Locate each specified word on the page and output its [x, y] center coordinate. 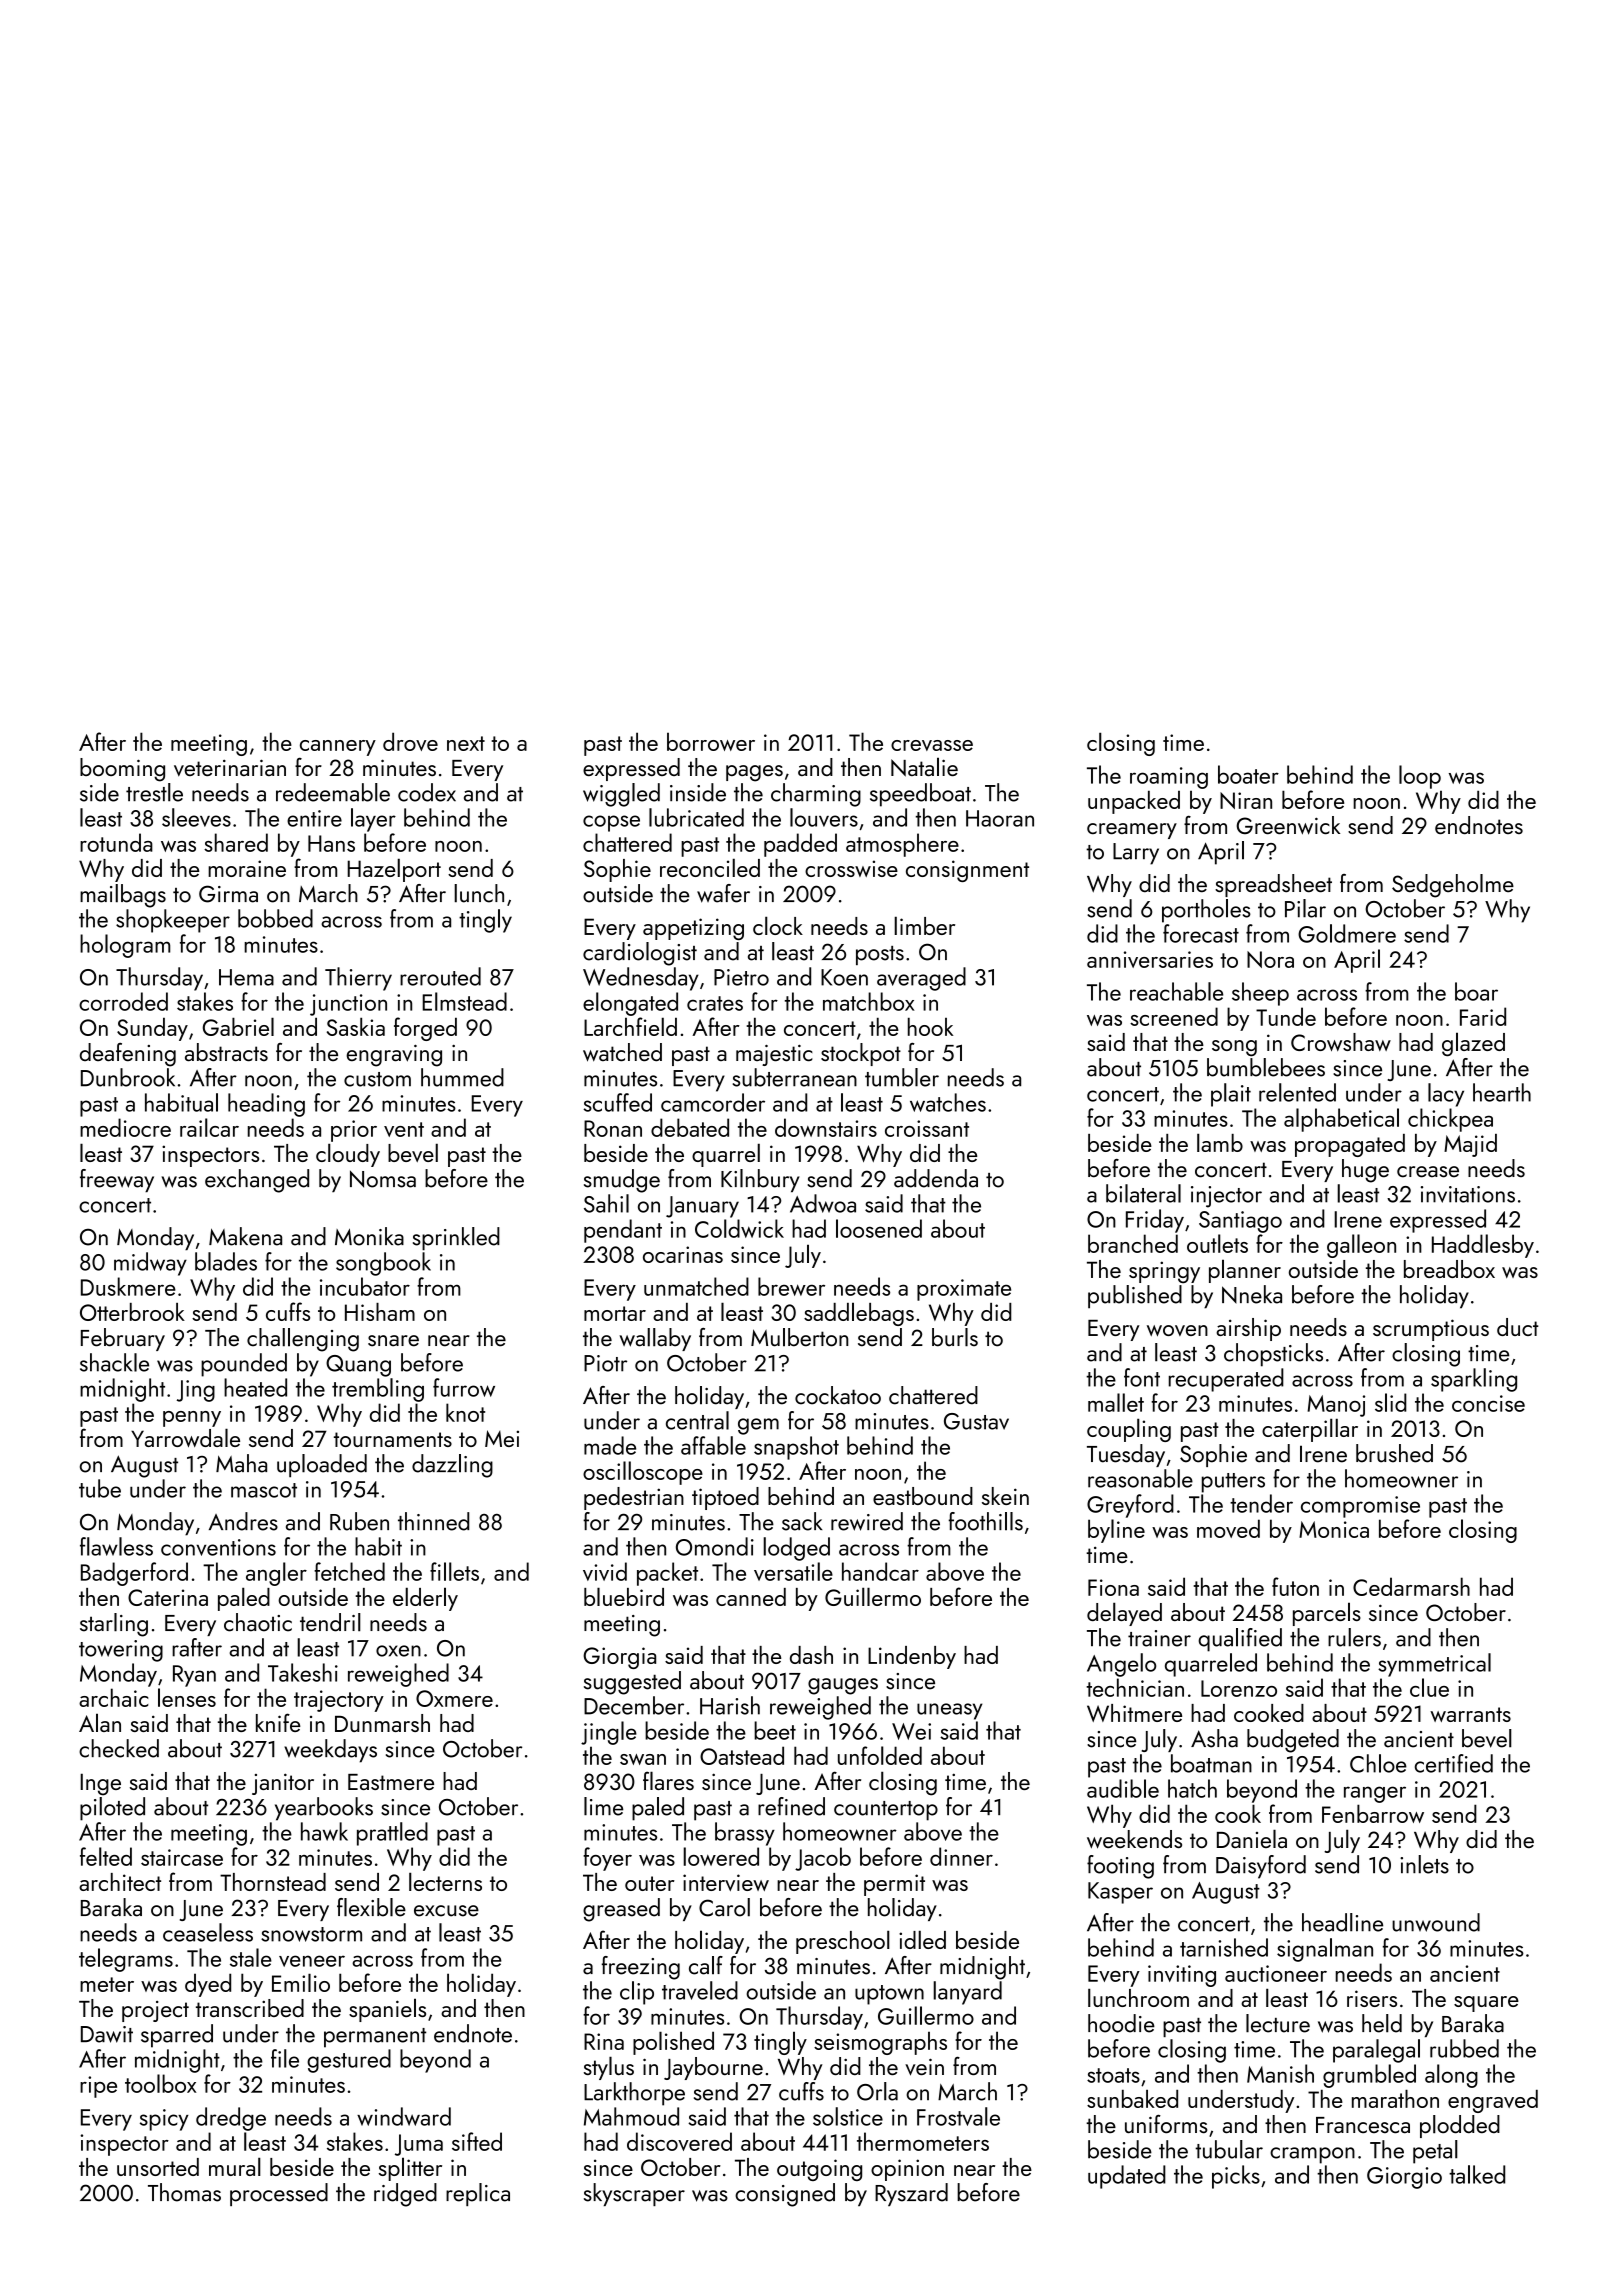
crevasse [932, 745]
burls [955, 1337]
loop [1420, 777]
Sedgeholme [1453, 886]
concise [1488, 1403]
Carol [724, 1907]
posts [880, 955]
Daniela [1252, 1838]
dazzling [452, 1466]
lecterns [445, 1881]
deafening [128, 1055]
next [466, 743]
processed [279, 2194]
